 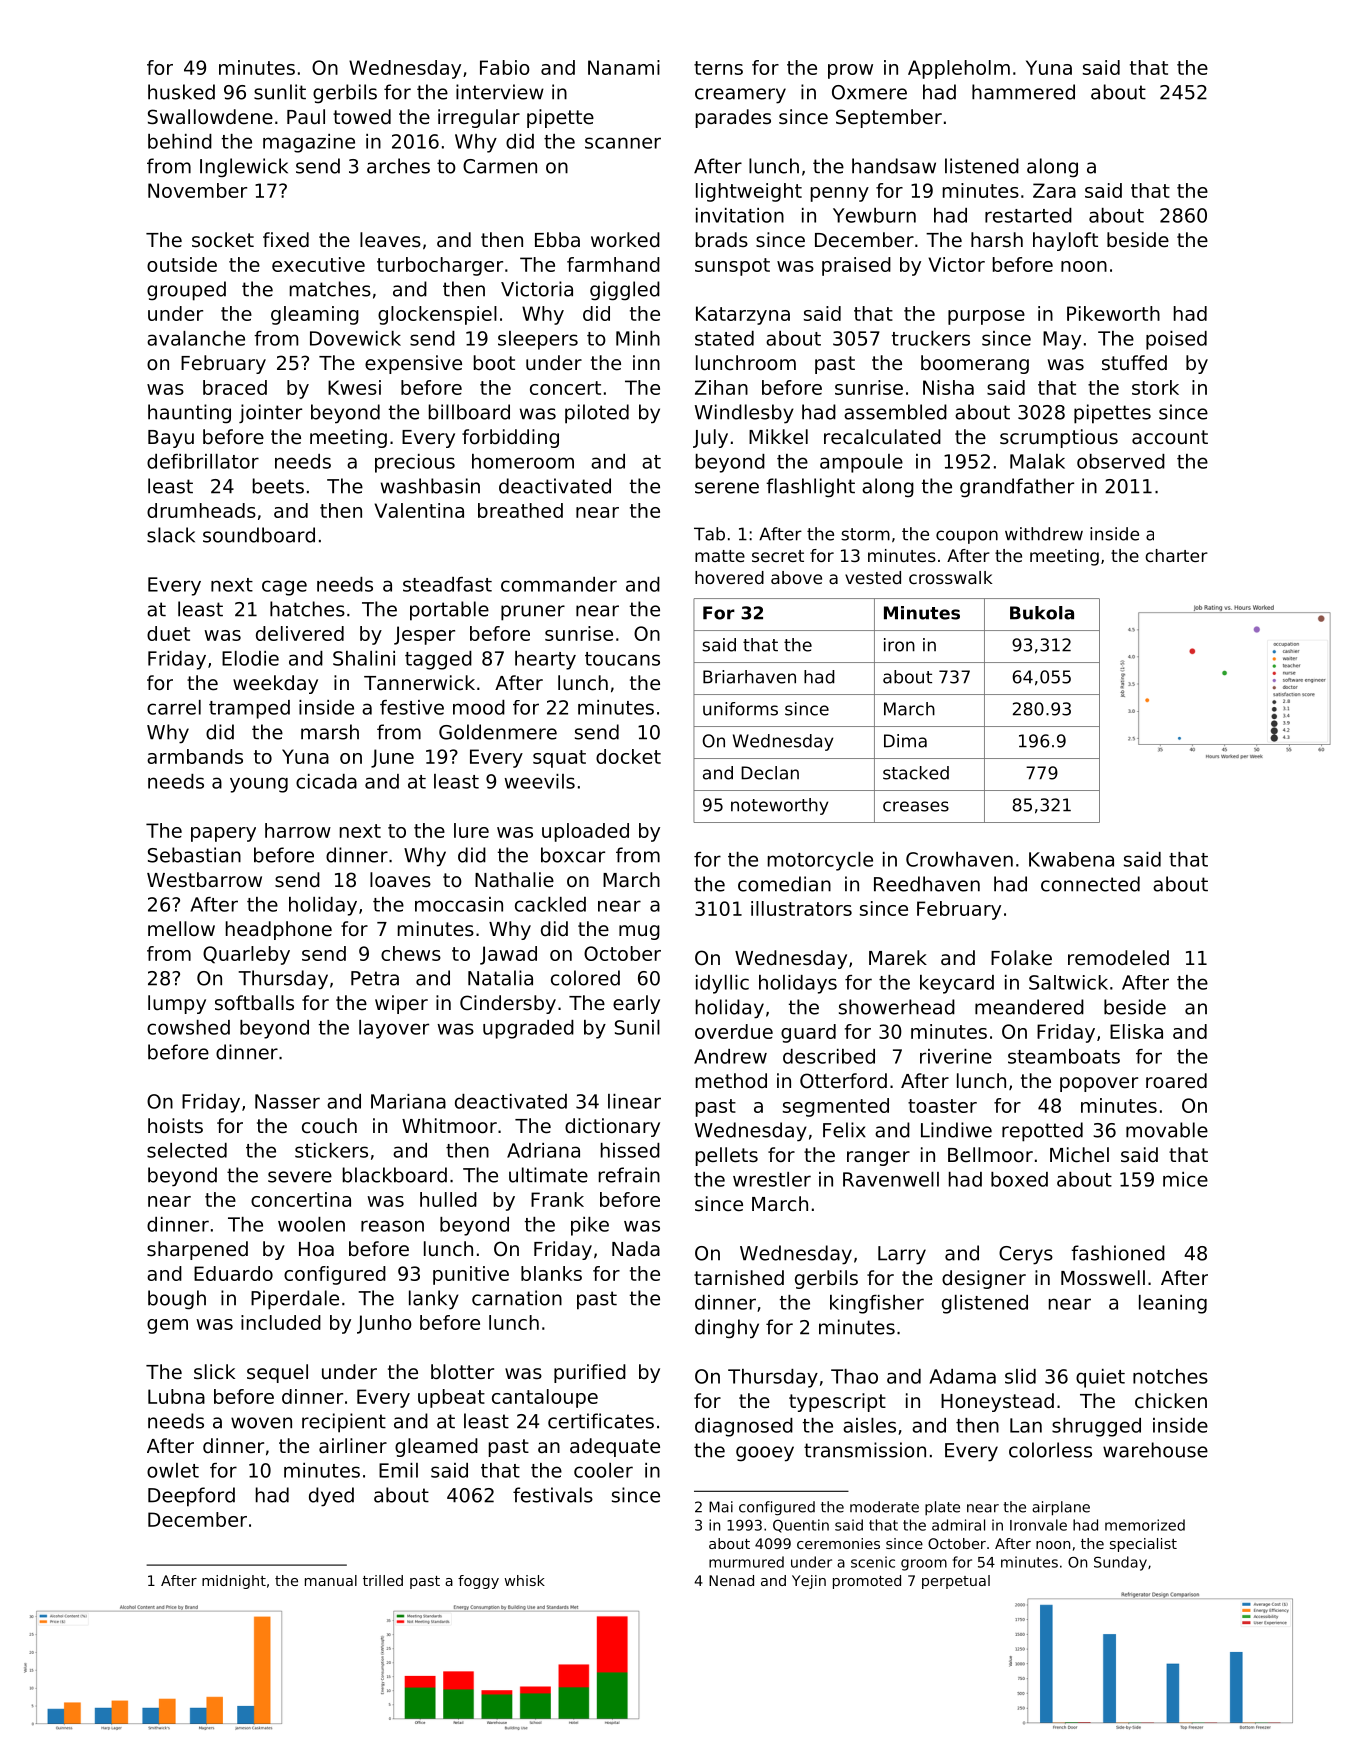 What do you see at coordinates (840, 194) in the screenshot?
I see `penny` at bounding box center [840, 194].
